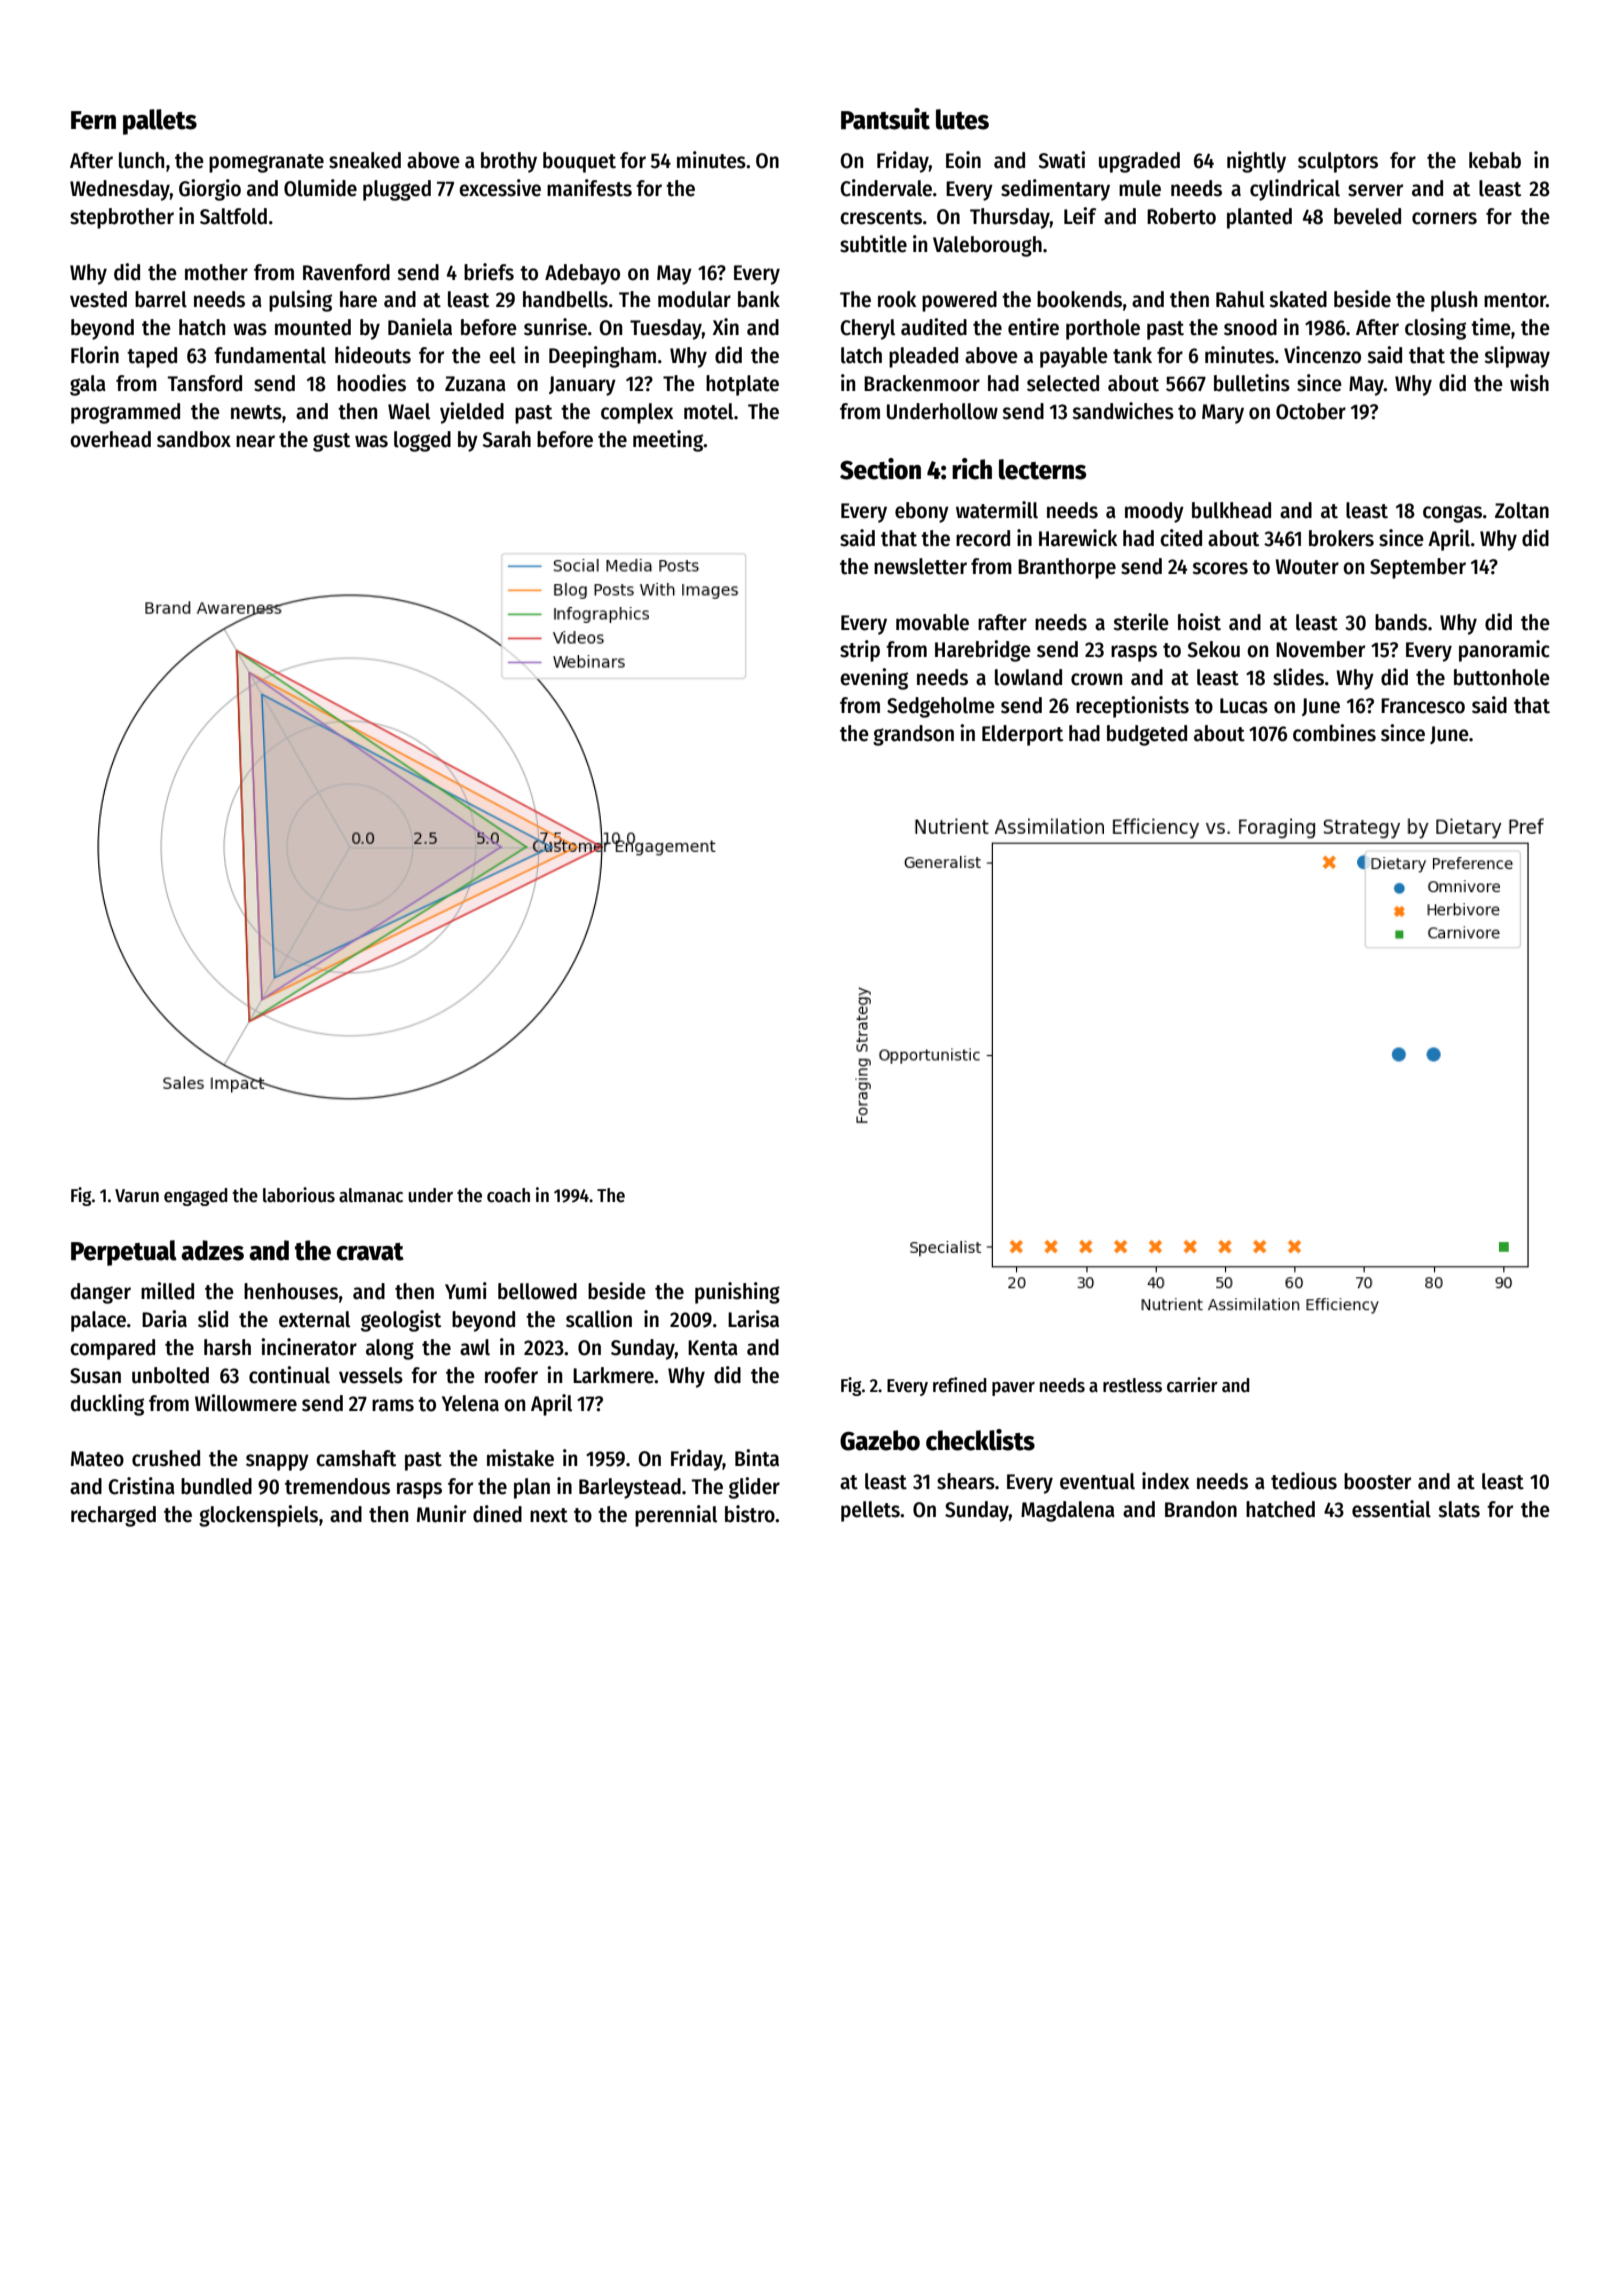  What do you see at coordinates (1454, 301) in the page?
I see `plush` at bounding box center [1454, 301].
